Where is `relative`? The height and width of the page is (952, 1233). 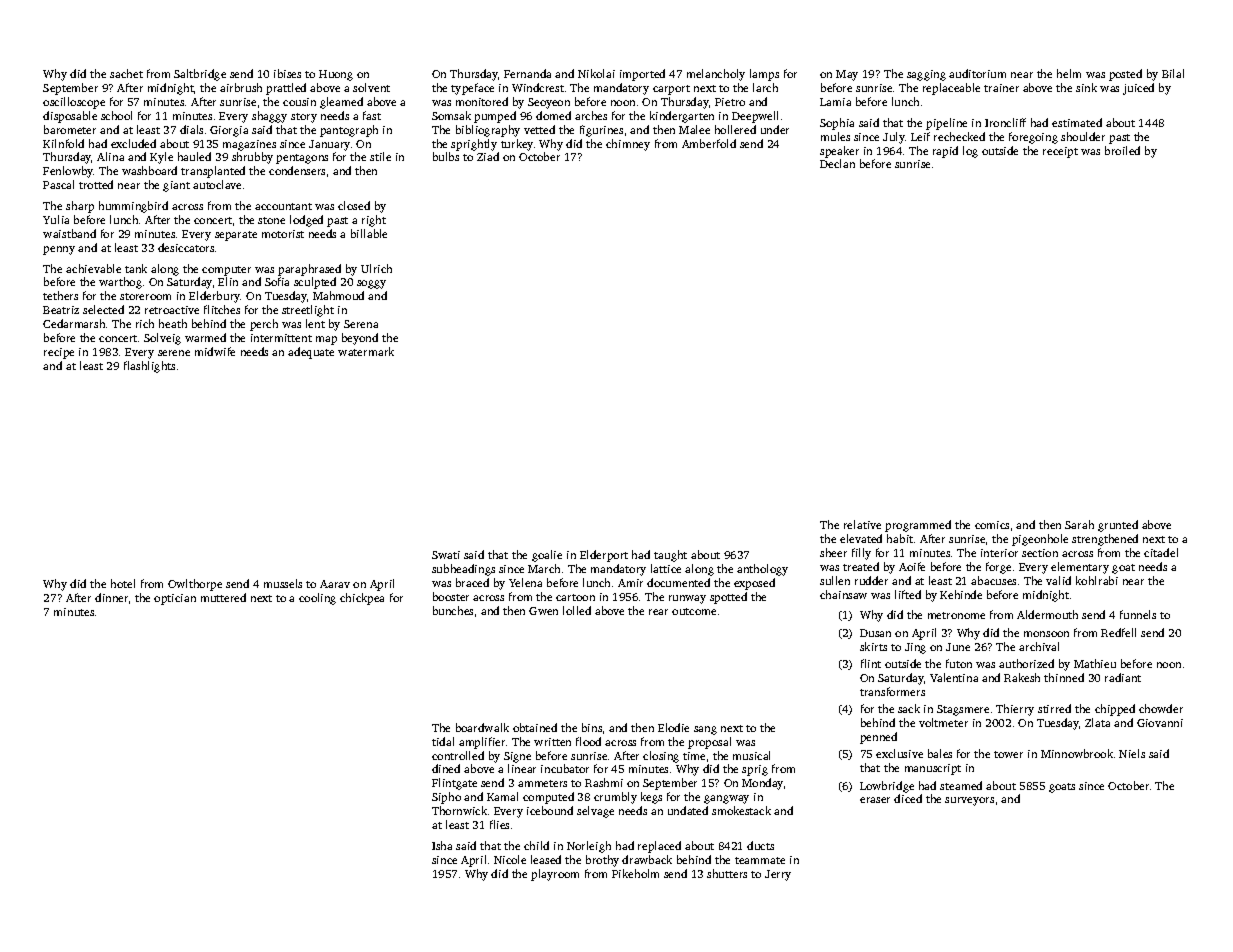 relative is located at coordinates (862, 524).
